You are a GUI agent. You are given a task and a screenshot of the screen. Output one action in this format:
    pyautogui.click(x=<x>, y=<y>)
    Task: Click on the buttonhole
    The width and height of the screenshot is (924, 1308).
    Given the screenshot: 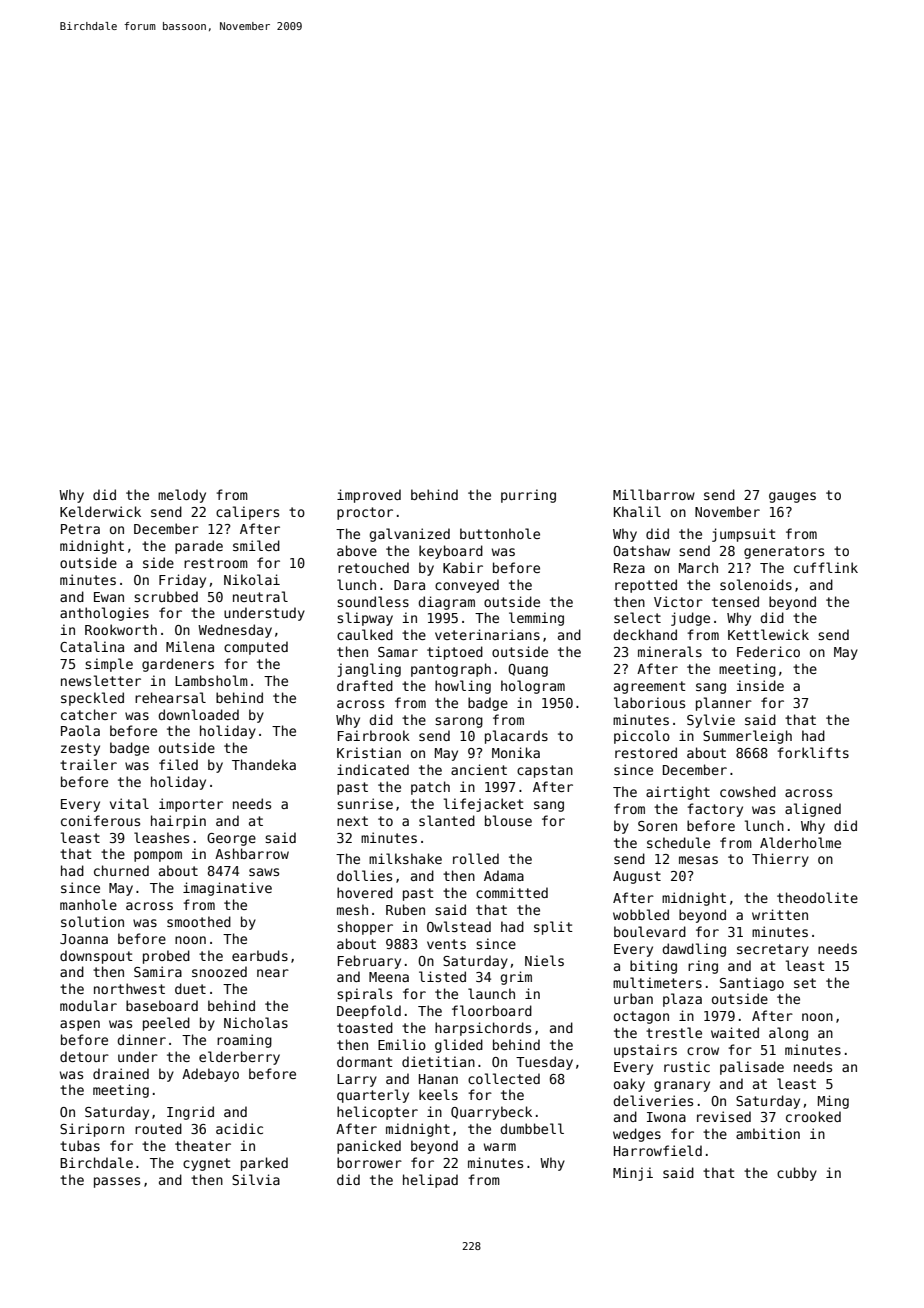 What is the action you would take?
    pyautogui.click(x=500, y=533)
